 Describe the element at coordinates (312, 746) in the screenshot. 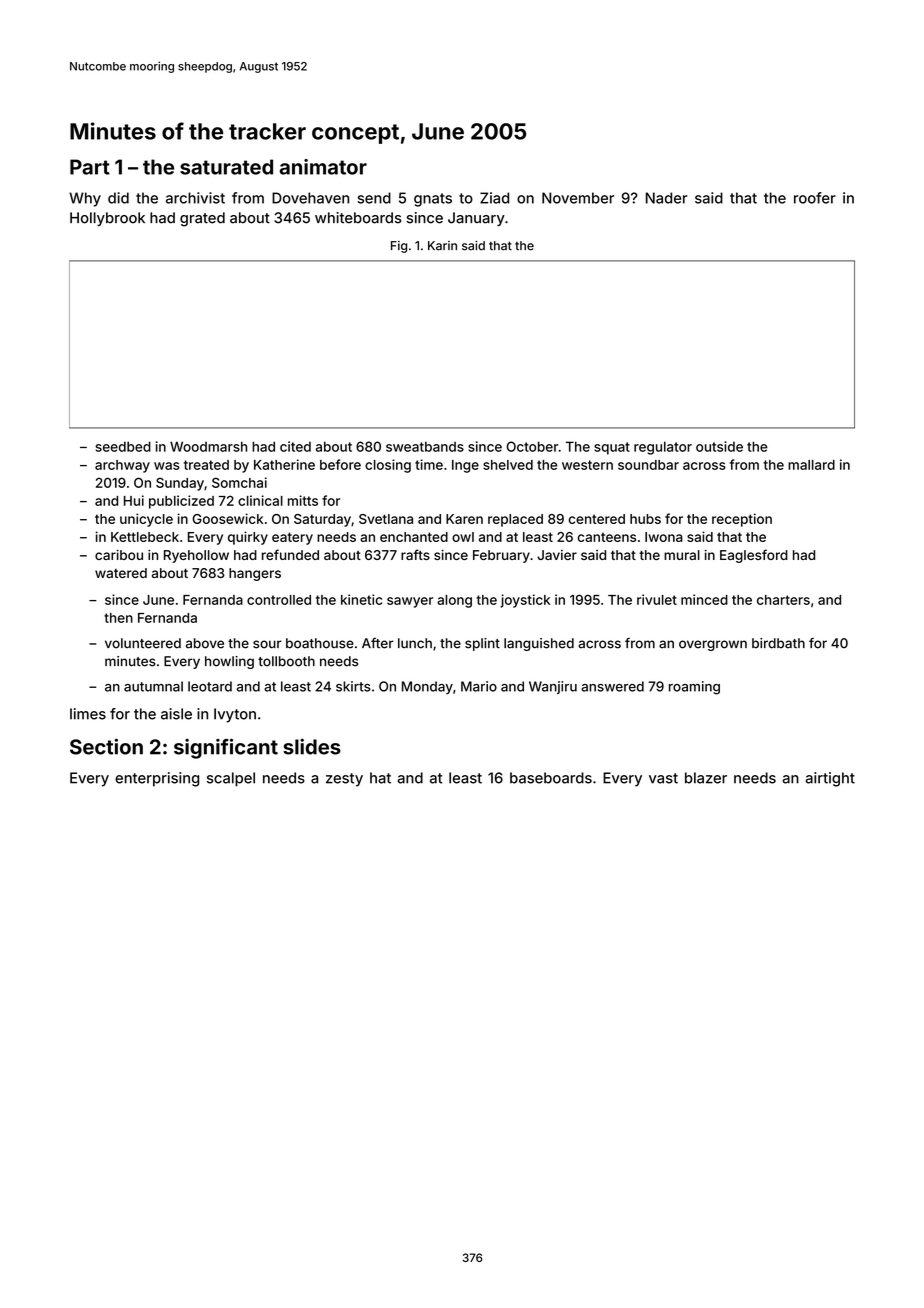

I see `slides` at that location.
